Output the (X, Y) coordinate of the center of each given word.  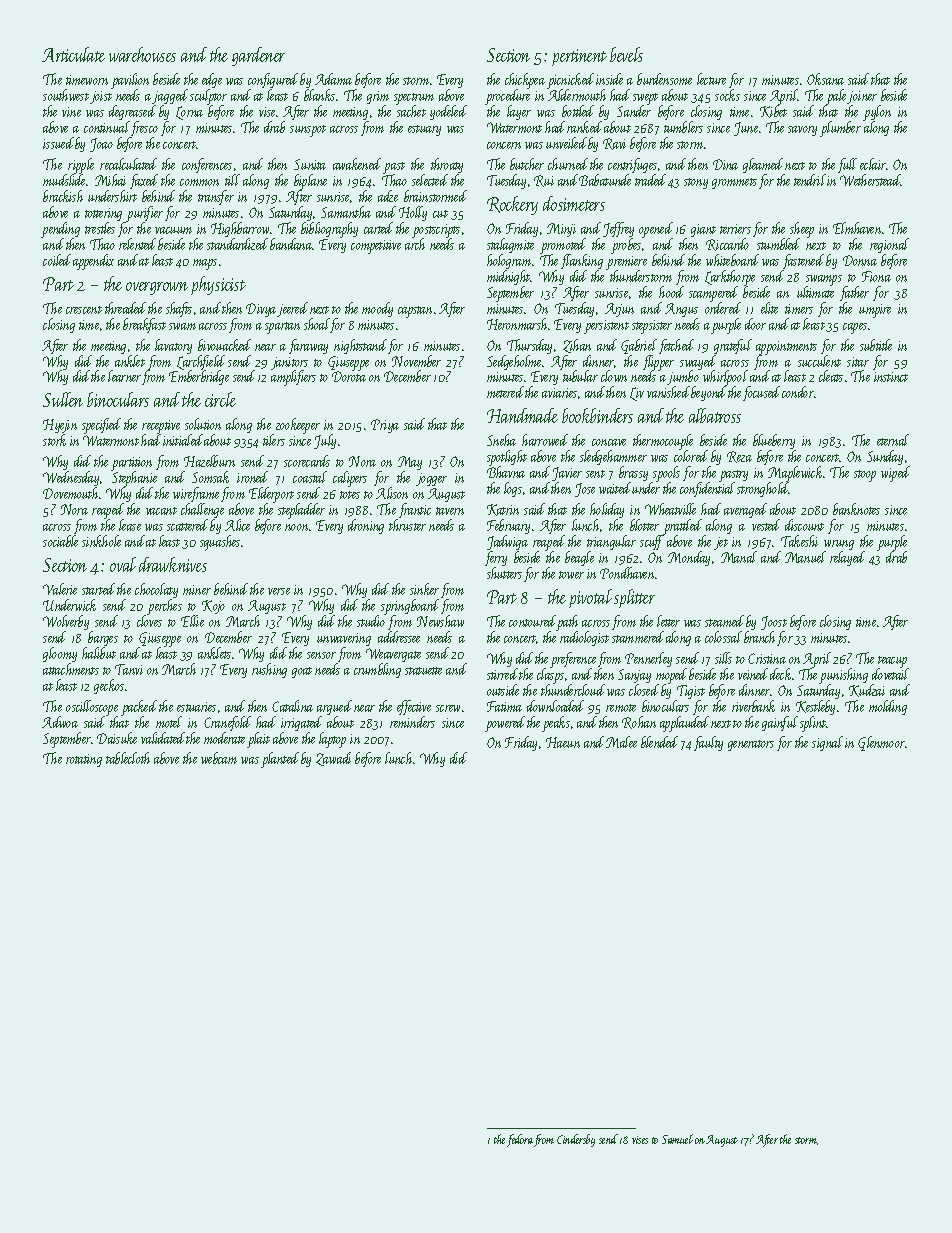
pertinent (579, 57)
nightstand (360, 346)
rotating (84, 760)
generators (751, 745)
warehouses (142, 54)
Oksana (825, 79)
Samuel (677, 1139)
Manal (739, 557)
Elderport (271, 495)
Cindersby (576, 1140)
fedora (520, 1140)
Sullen (63, 399)
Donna (860, 260)
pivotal (590, 598)
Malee (621, 742)
